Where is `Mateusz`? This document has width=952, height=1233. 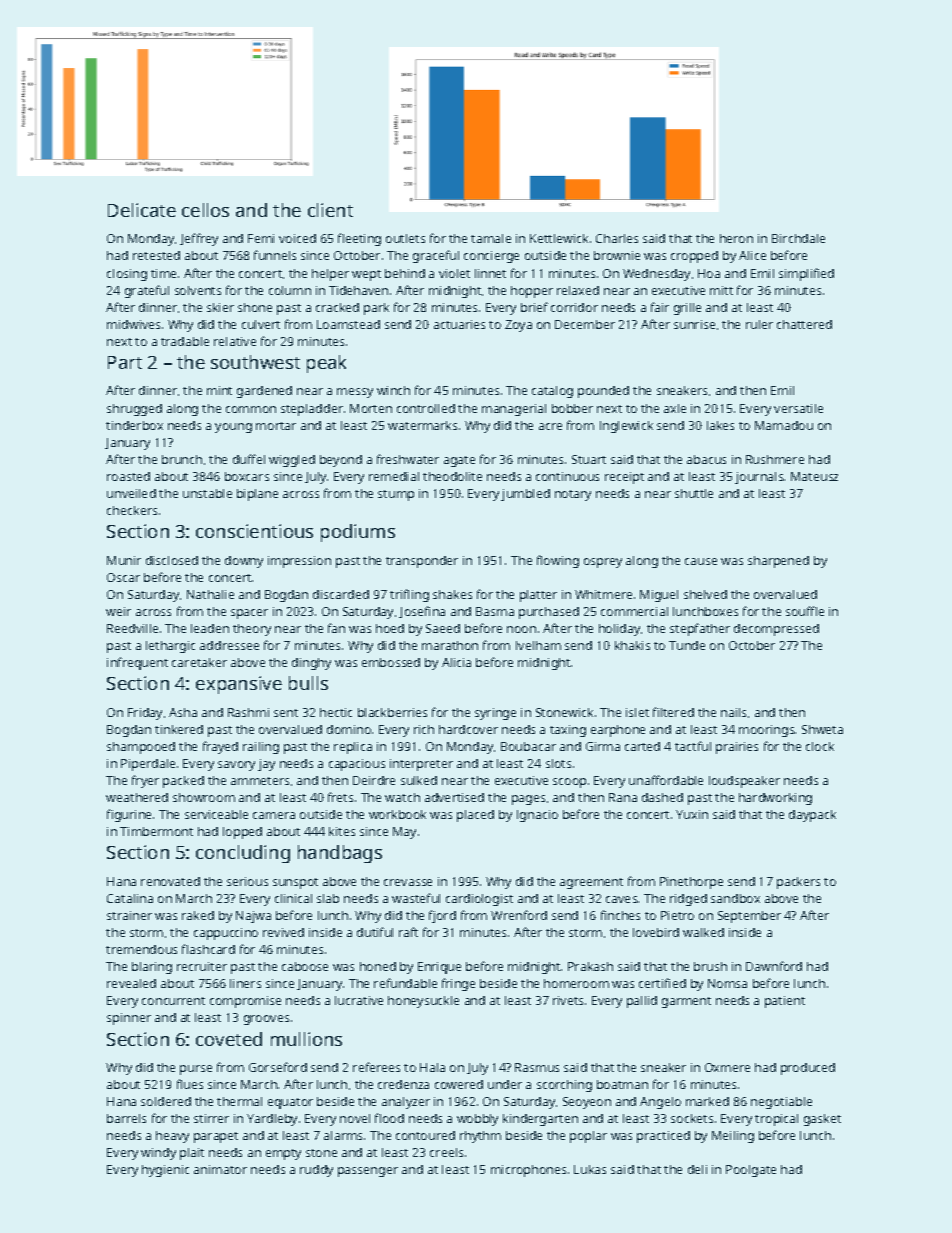 Mateusz is located at coordinates (814, 476).
